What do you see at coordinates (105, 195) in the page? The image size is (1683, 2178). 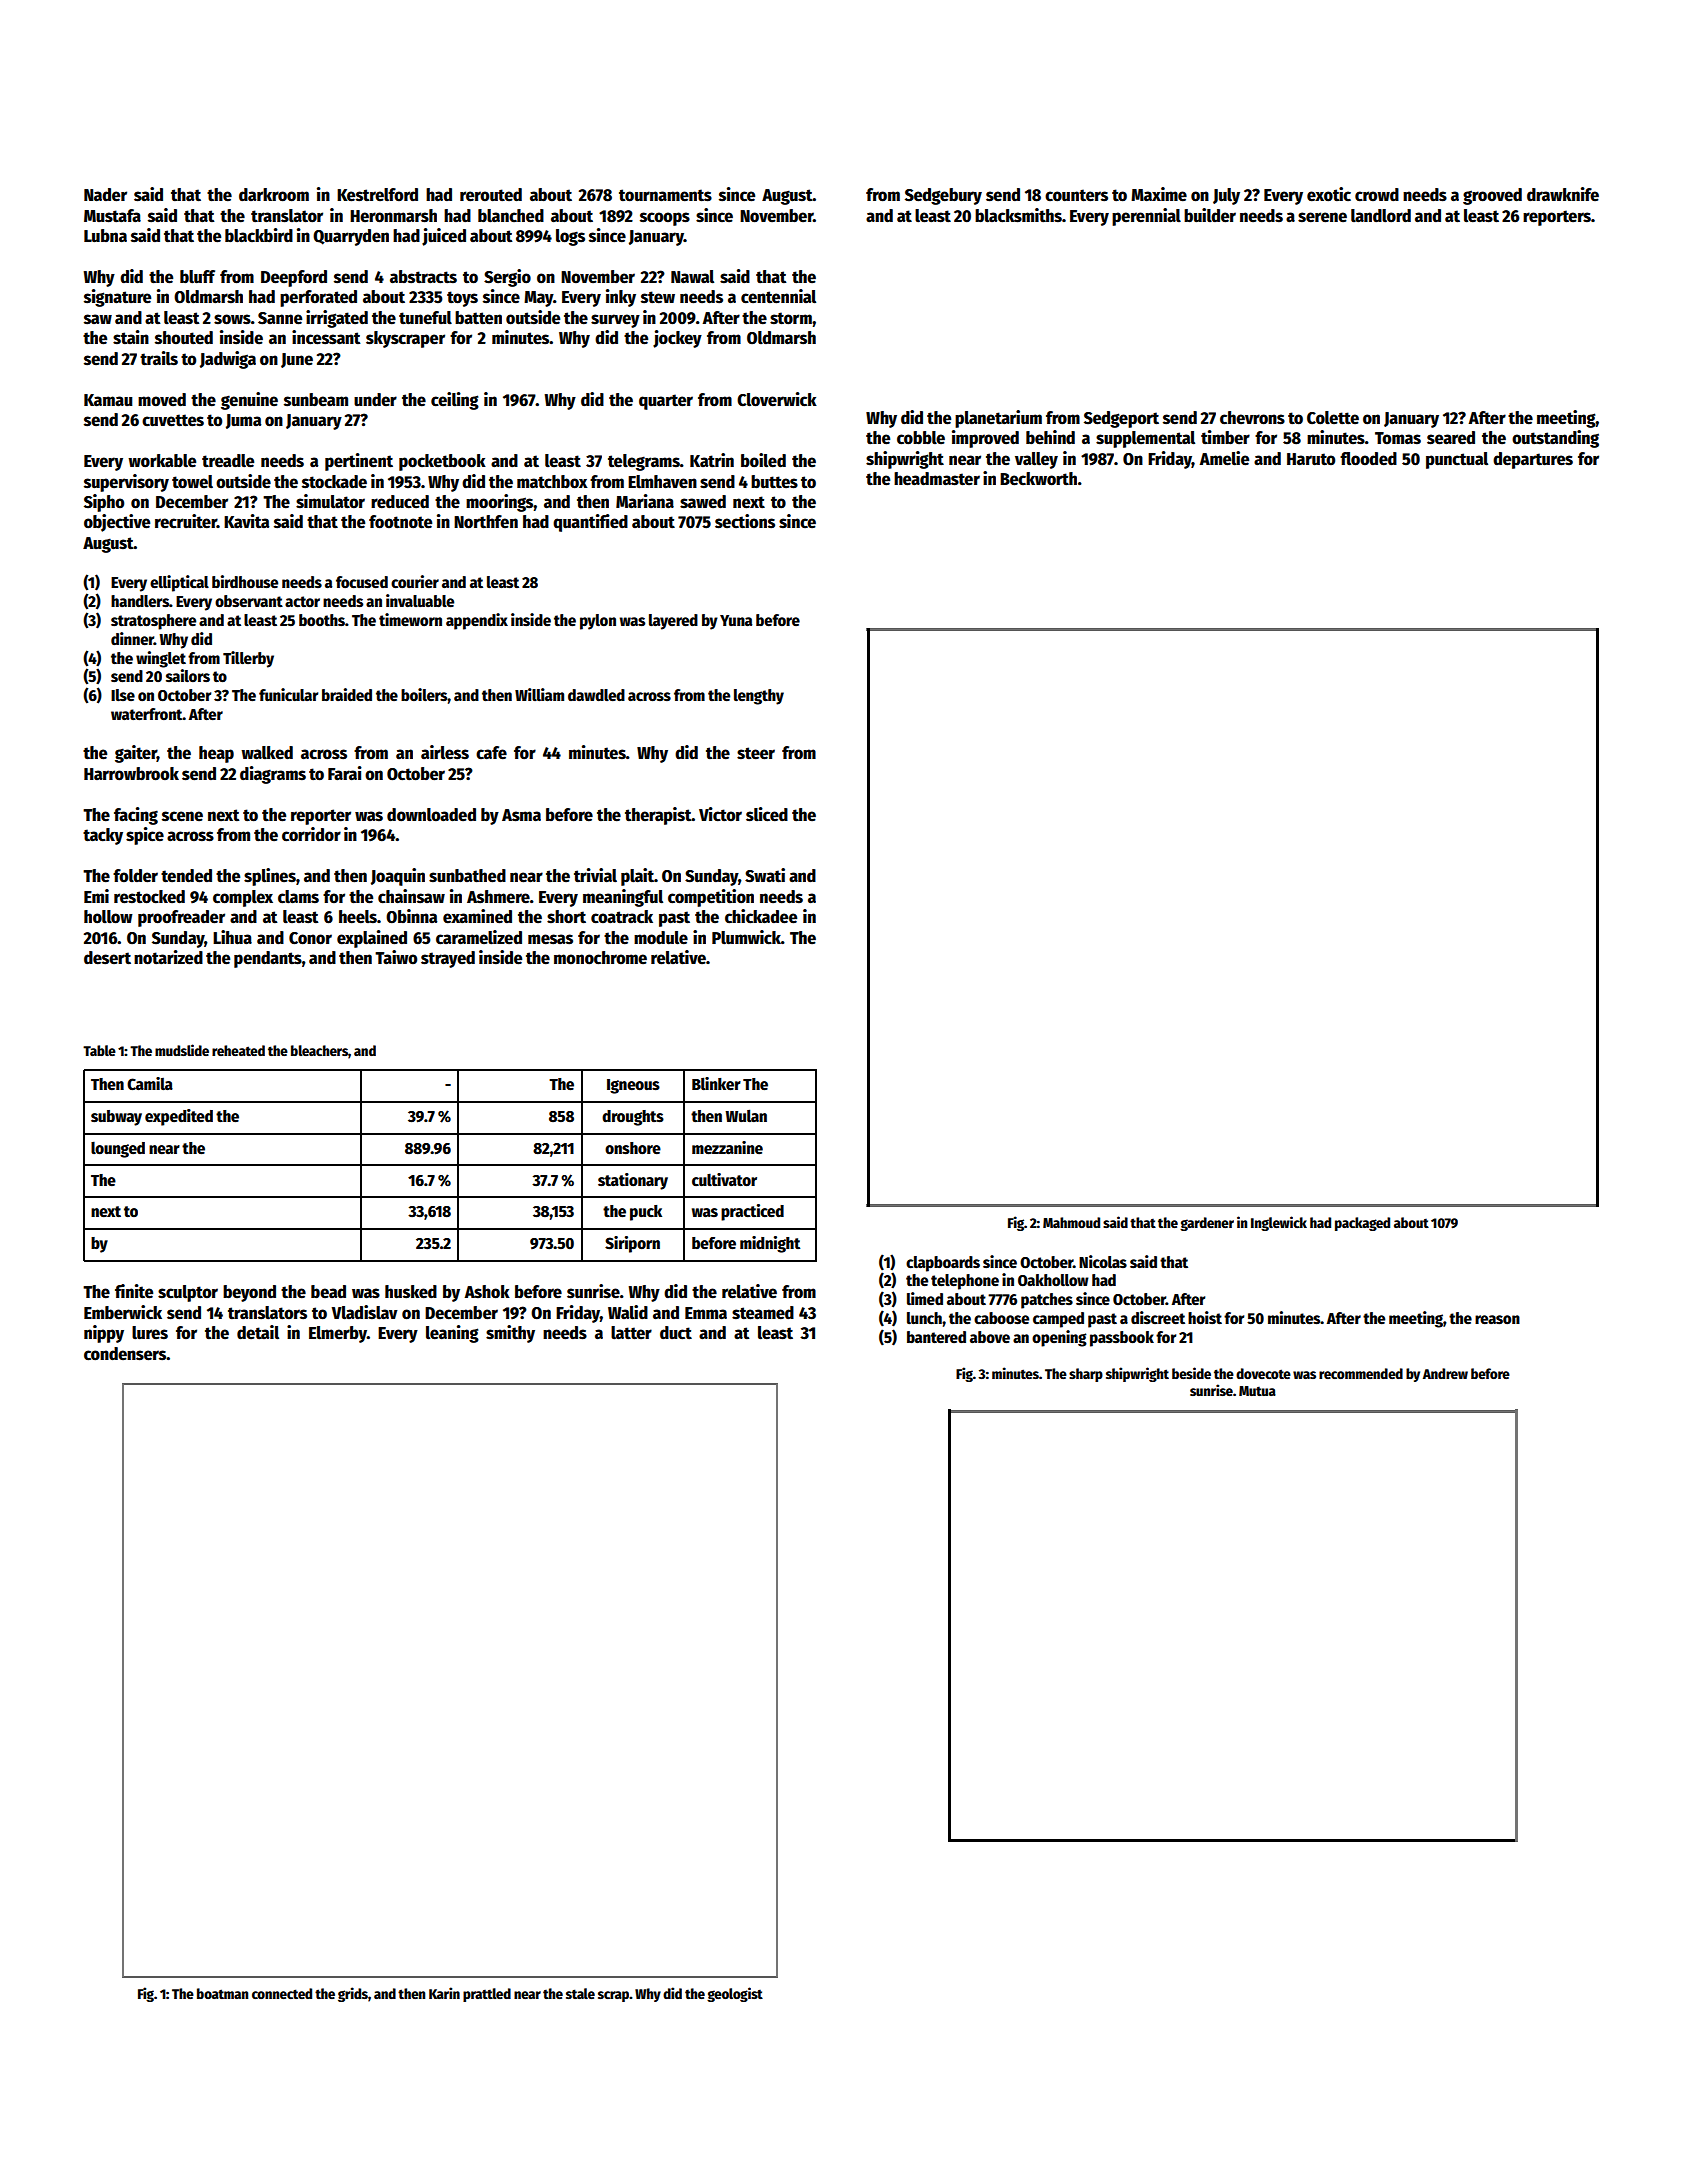 I see `Nader` at bounding box center [105, 195].
